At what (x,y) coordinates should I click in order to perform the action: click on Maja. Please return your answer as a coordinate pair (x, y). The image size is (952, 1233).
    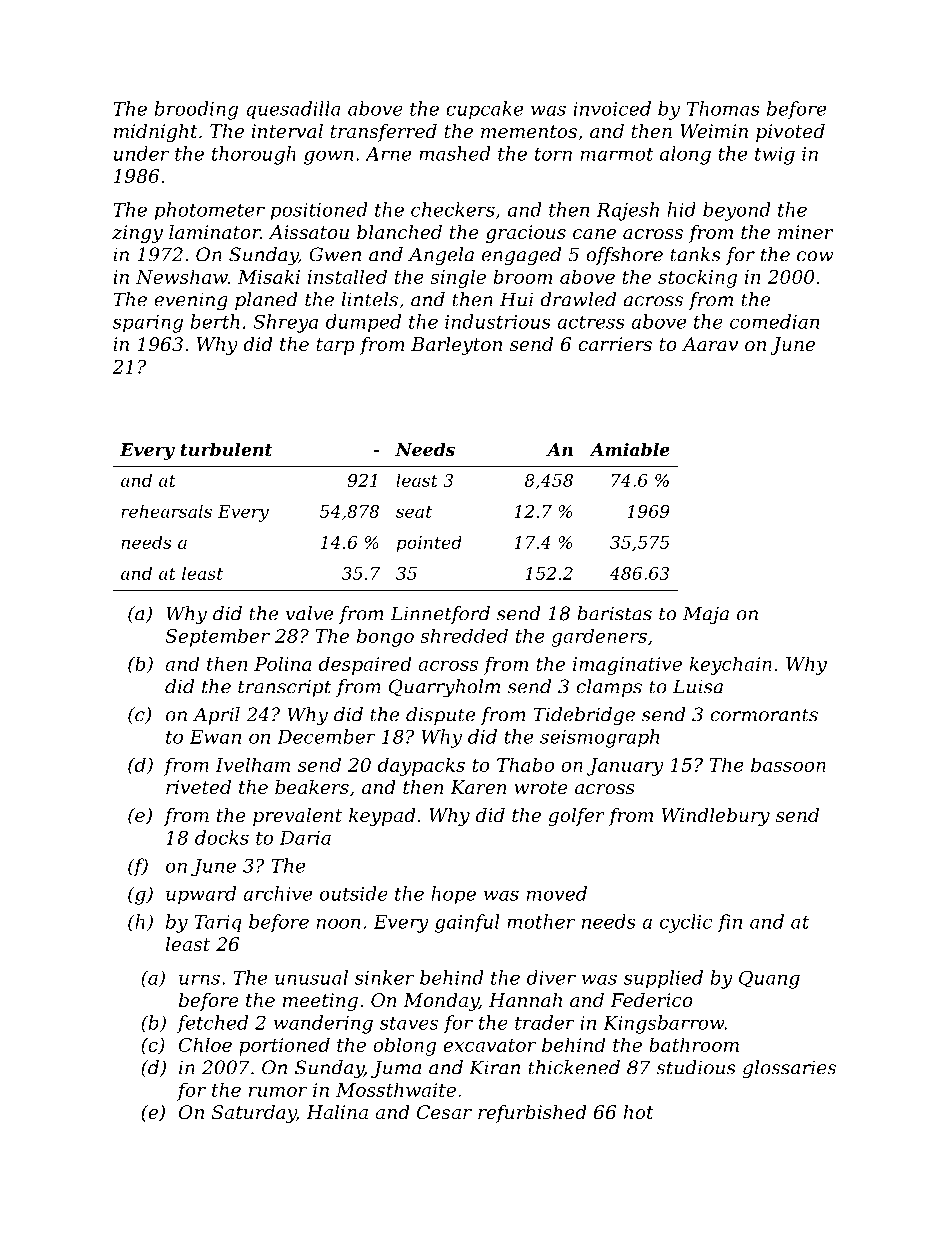
    Looking at the image, I should click on (706, 615).
